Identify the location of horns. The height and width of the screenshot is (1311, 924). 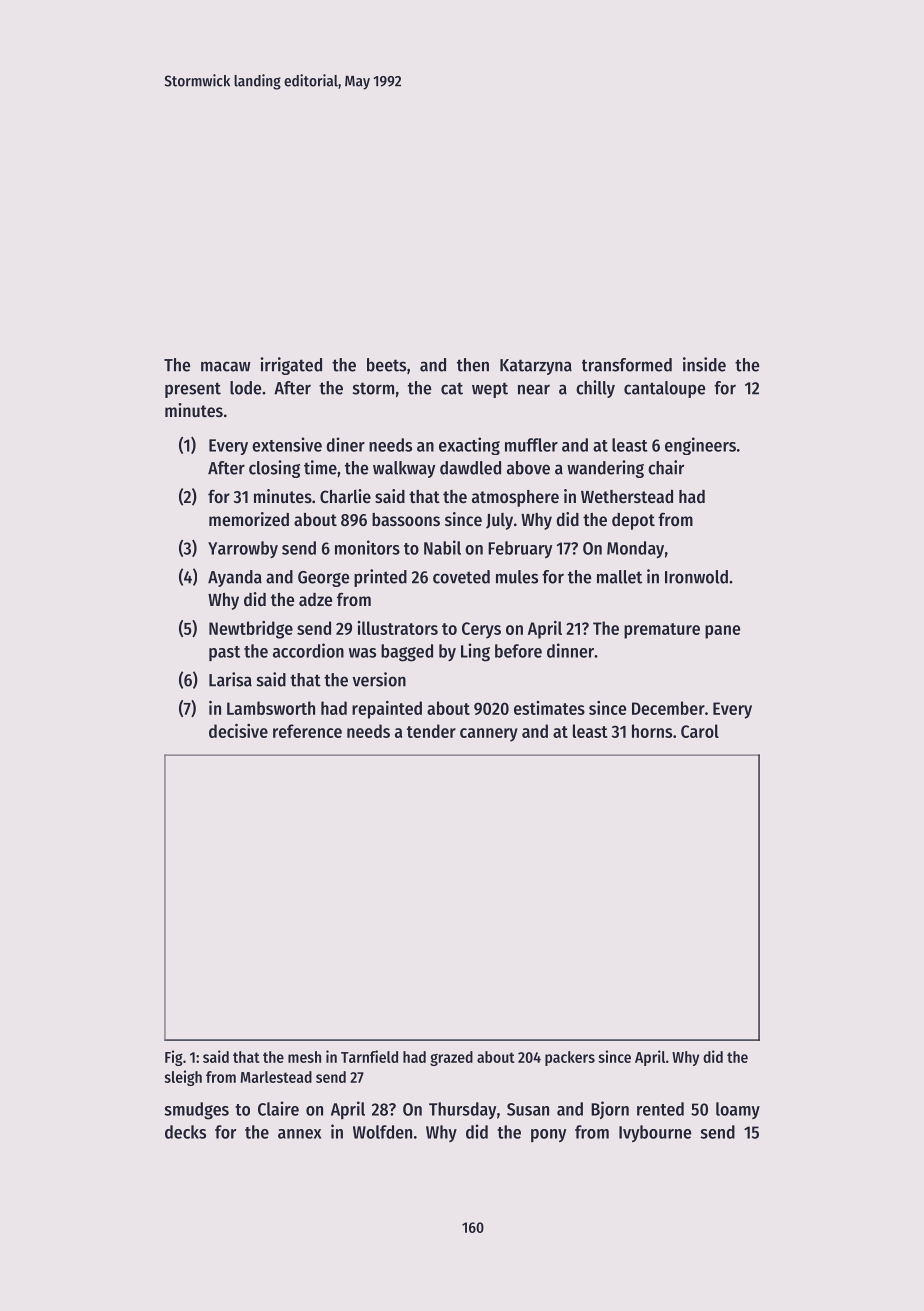
(652, 731).
